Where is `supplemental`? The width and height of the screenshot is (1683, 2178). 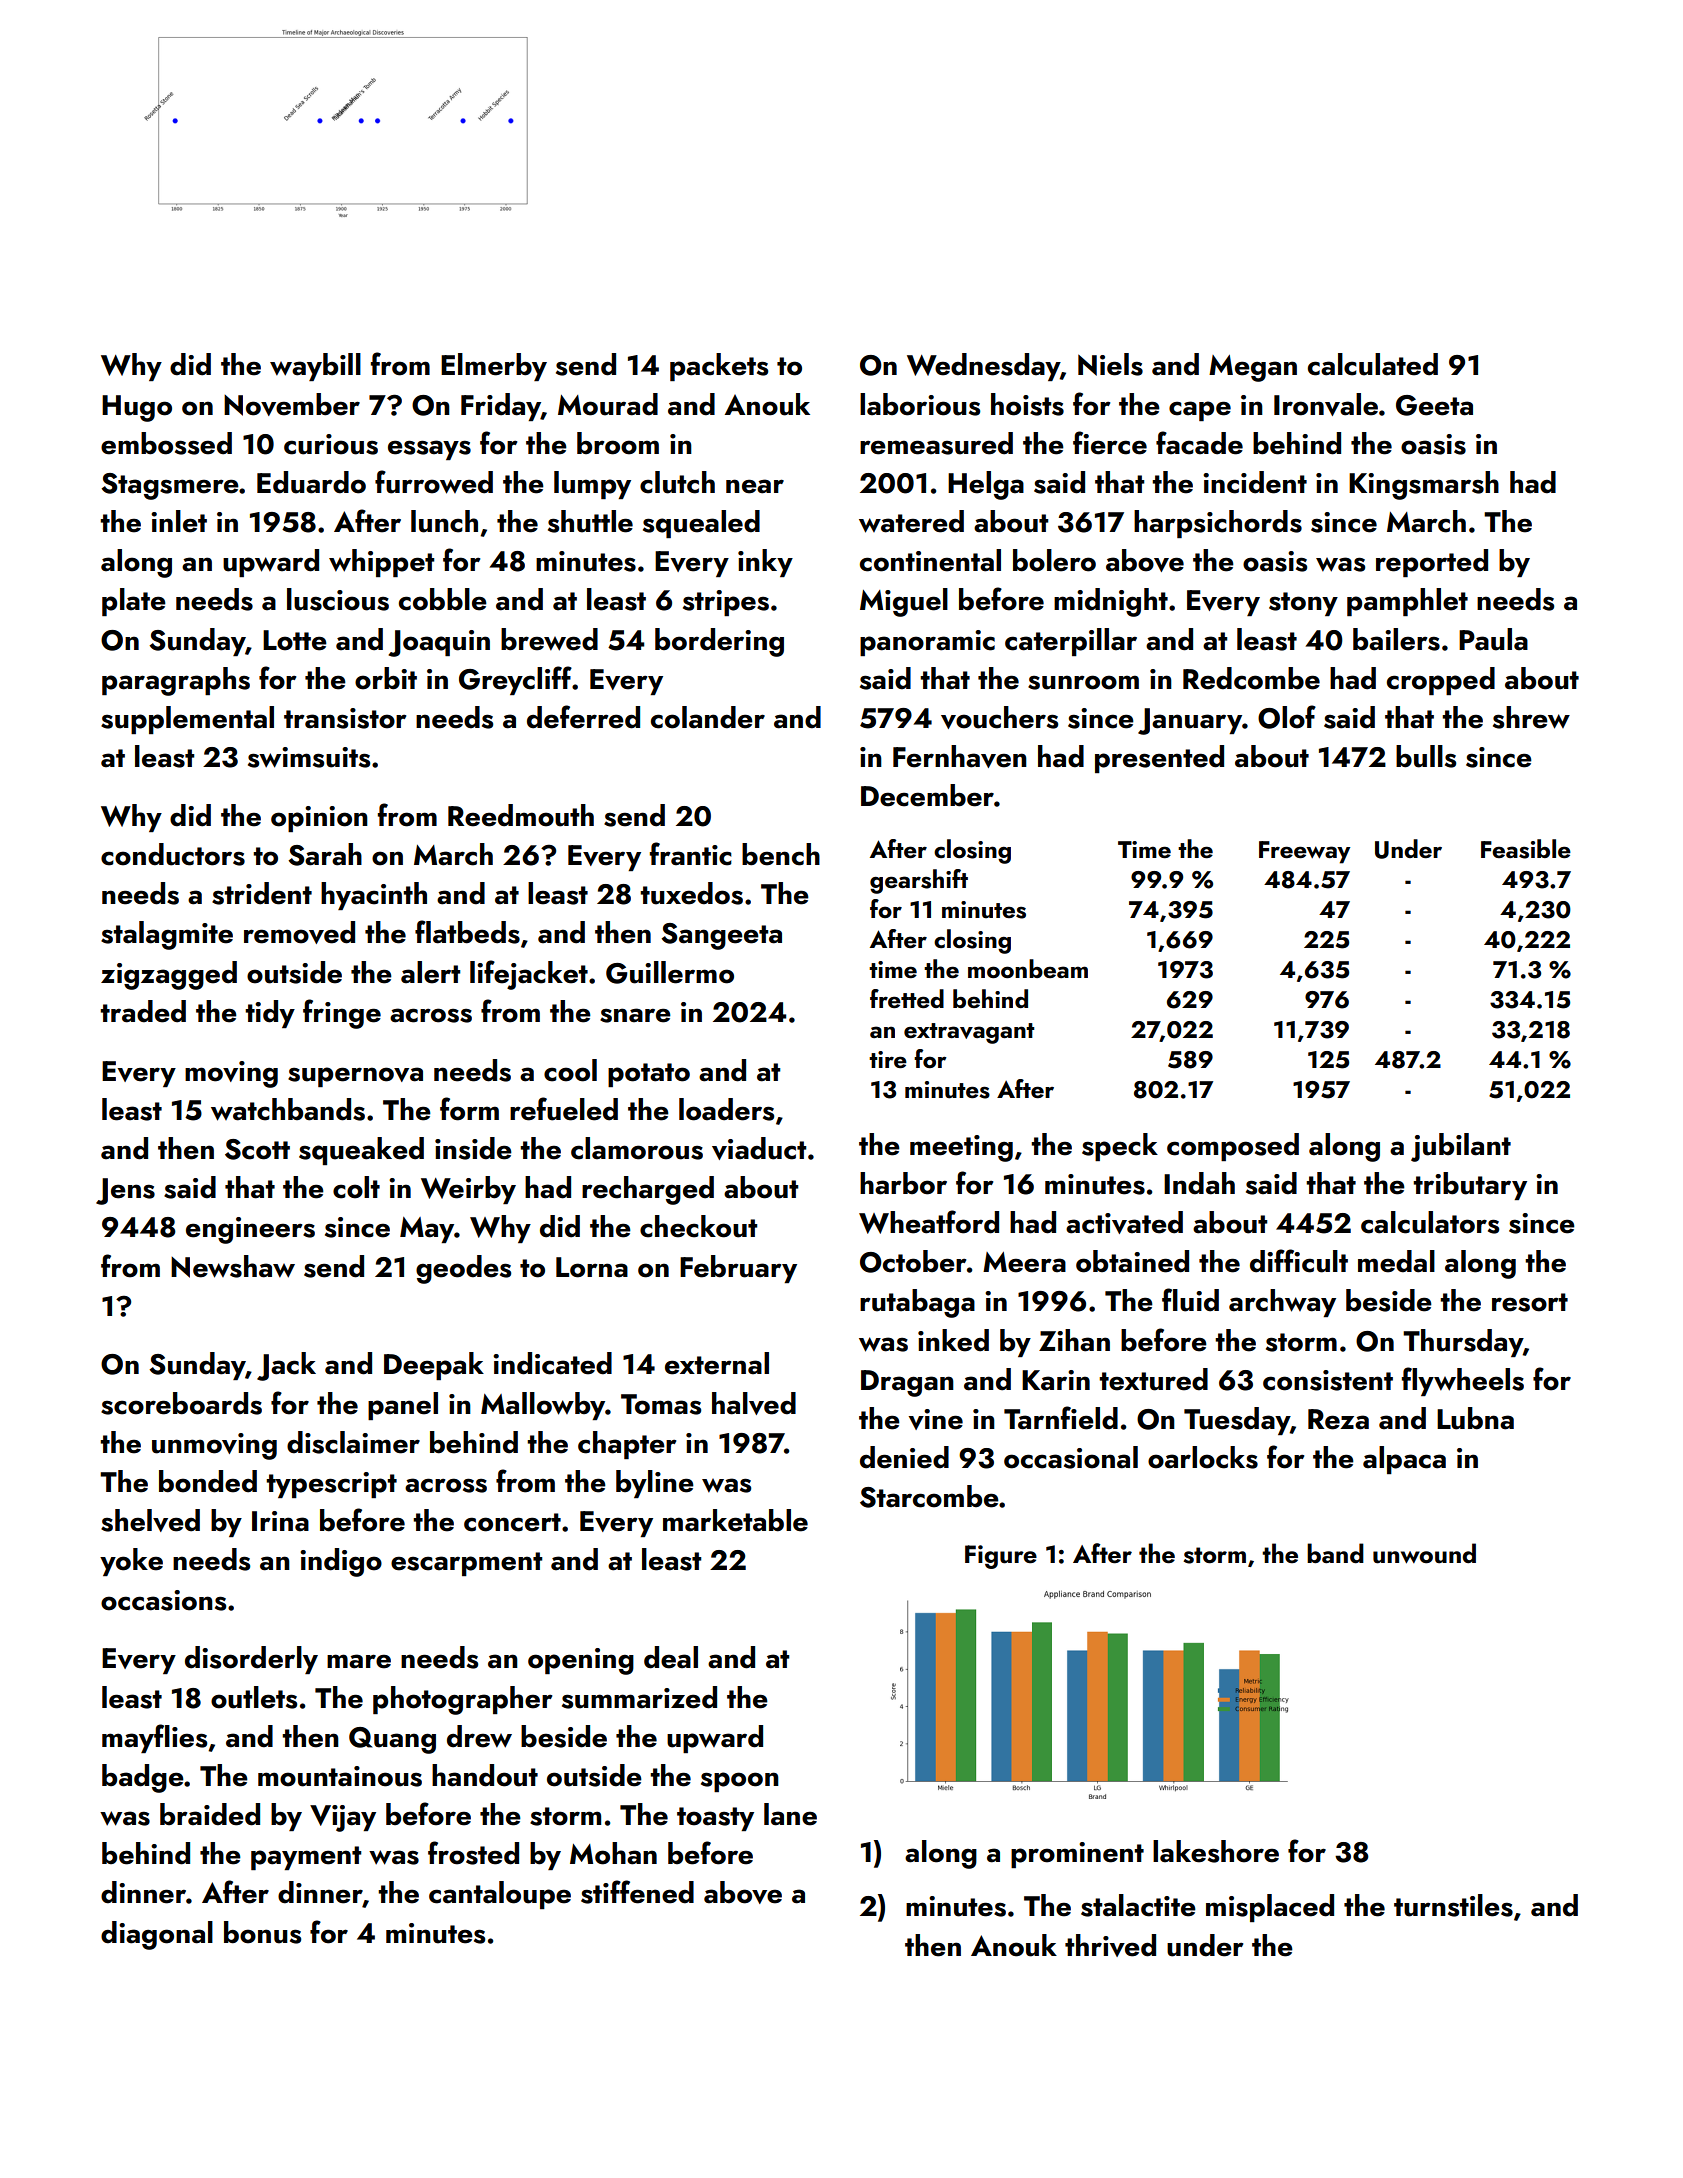 supplemental is located at coordinates (187, 720).
